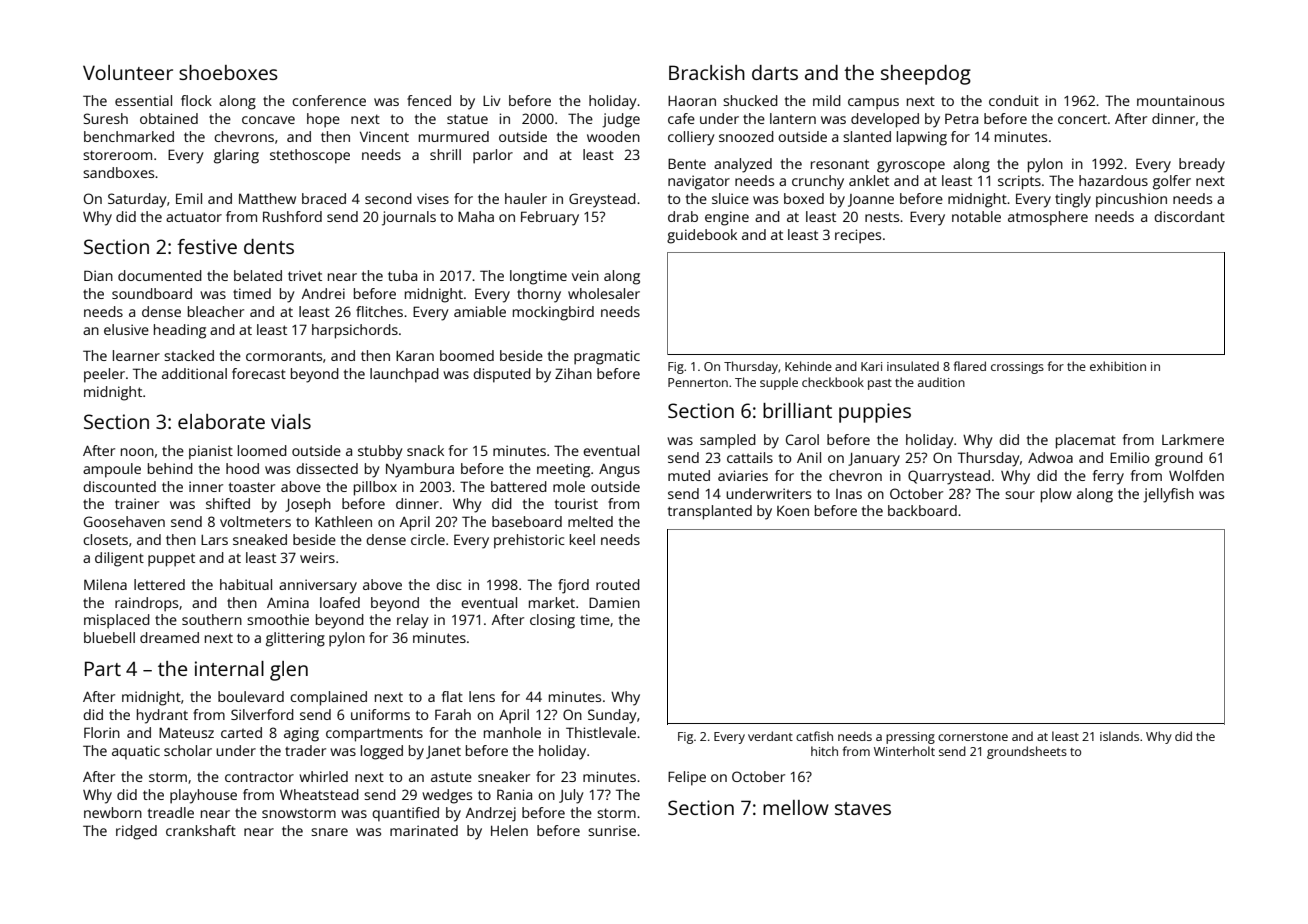 The width and height of the image is (1308, 924). I want to click on guidebook, so click(702, 236).
